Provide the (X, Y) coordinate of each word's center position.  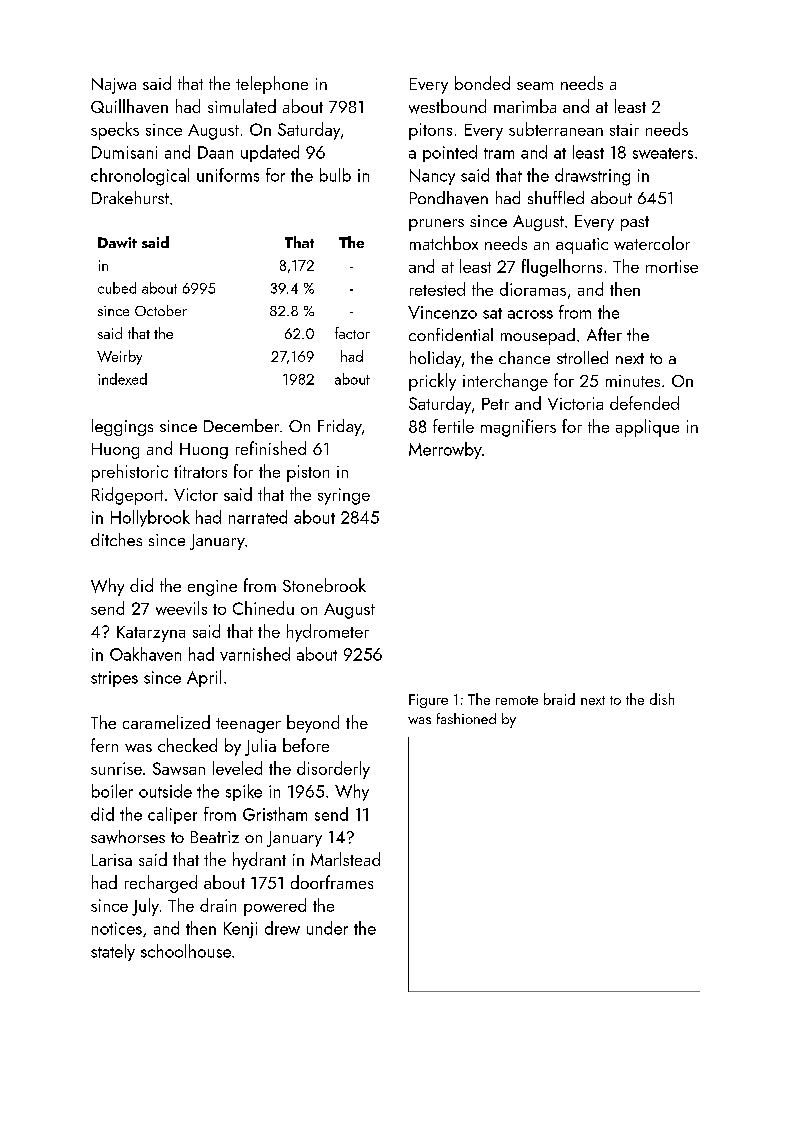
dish (662, 699)
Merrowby (445, 450)
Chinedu (263, 608)
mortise (672, 266)
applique (647, 428)
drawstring (592, 177)
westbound (447, 106)
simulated (242, 106)
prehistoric (130, 473)
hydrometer (328, 633)
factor (352, 333)
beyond (313, 724)
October (161, 310)
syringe (344, 496)
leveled (237, 768)
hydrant (259, 861)
